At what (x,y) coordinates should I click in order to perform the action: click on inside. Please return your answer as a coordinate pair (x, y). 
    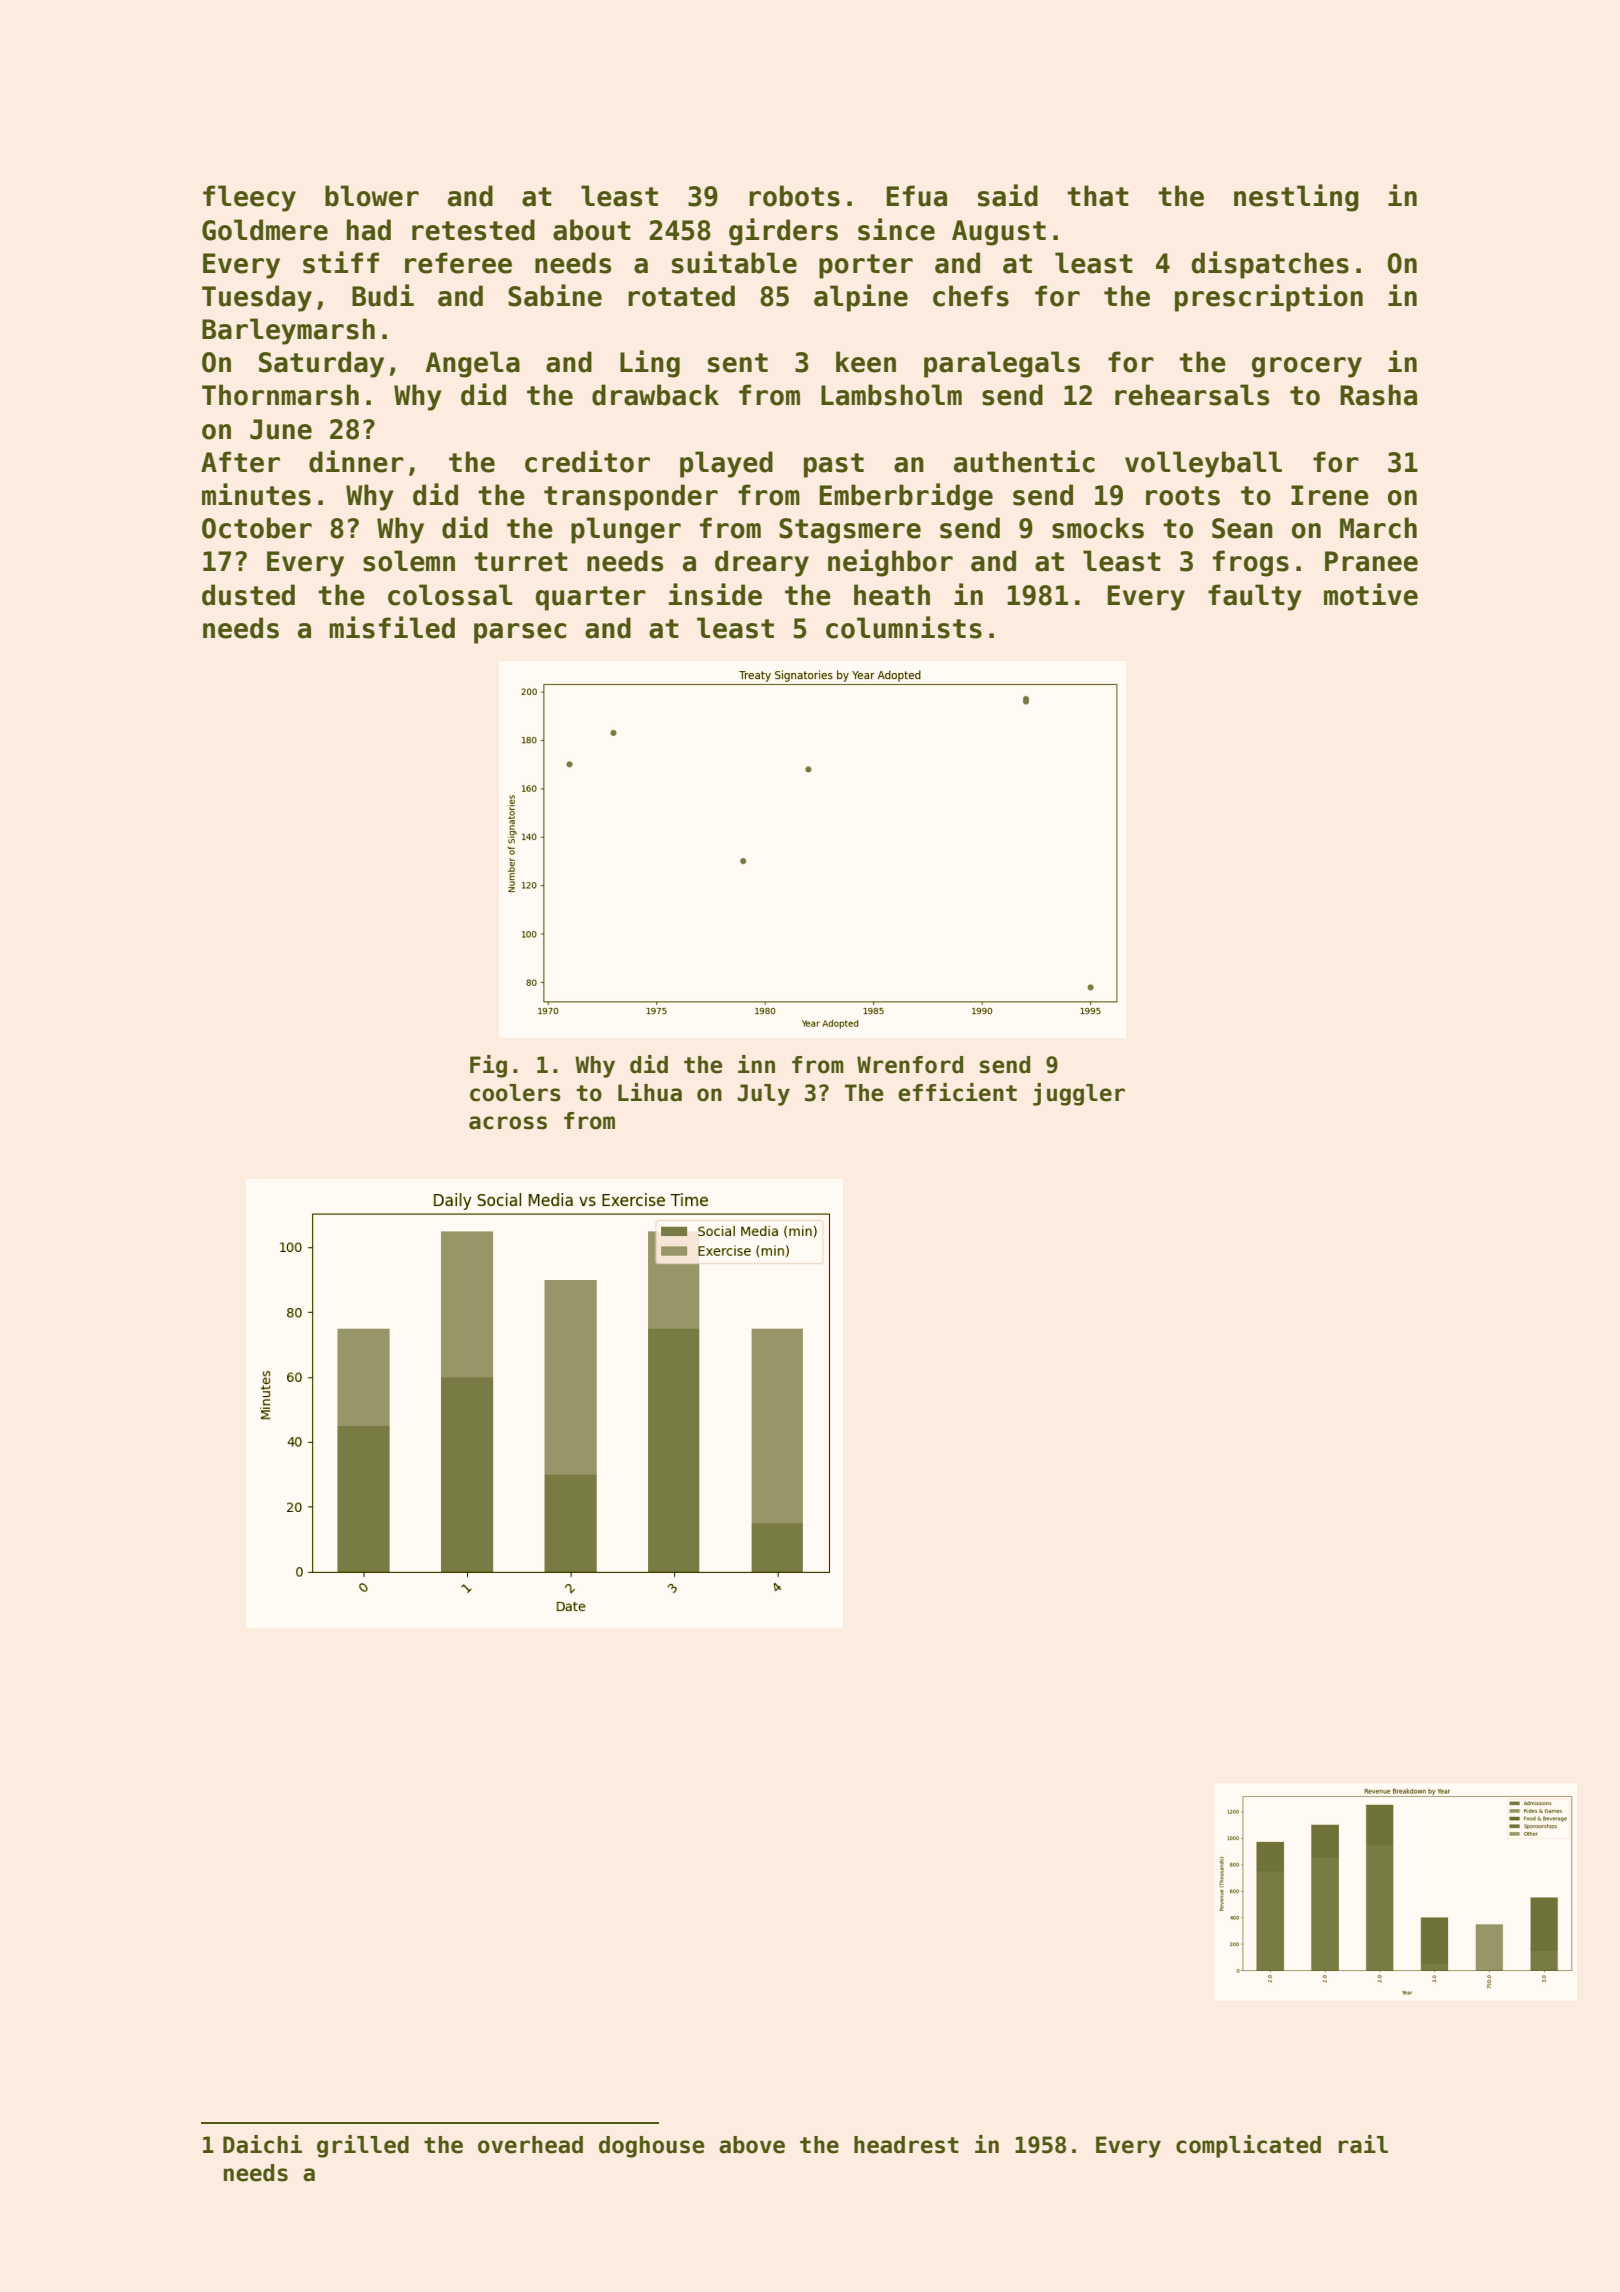
    Looking at the image, I should click on (715, 594).
